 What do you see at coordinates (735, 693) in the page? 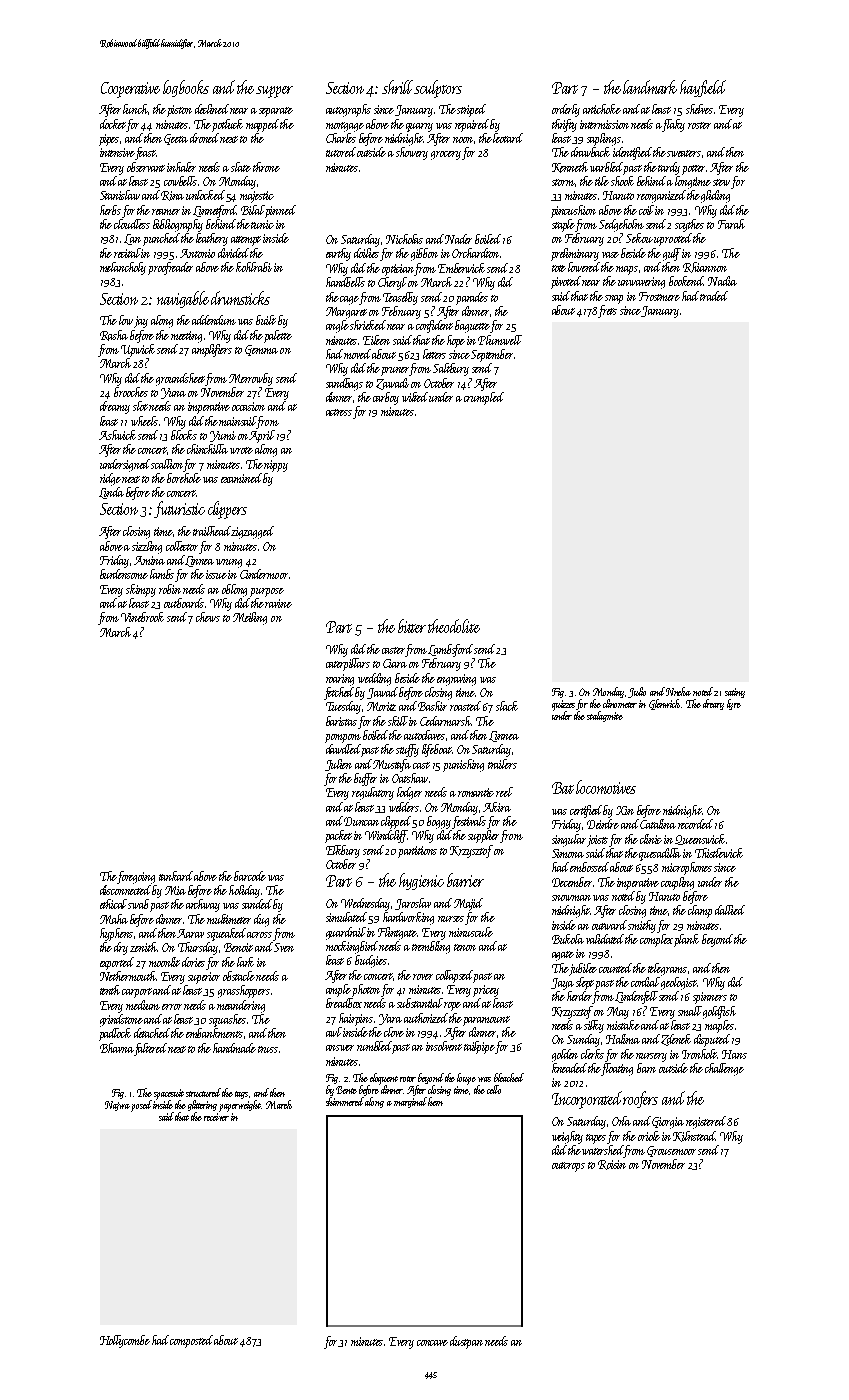
I see `satiny` at bounding box center [735, 693].
